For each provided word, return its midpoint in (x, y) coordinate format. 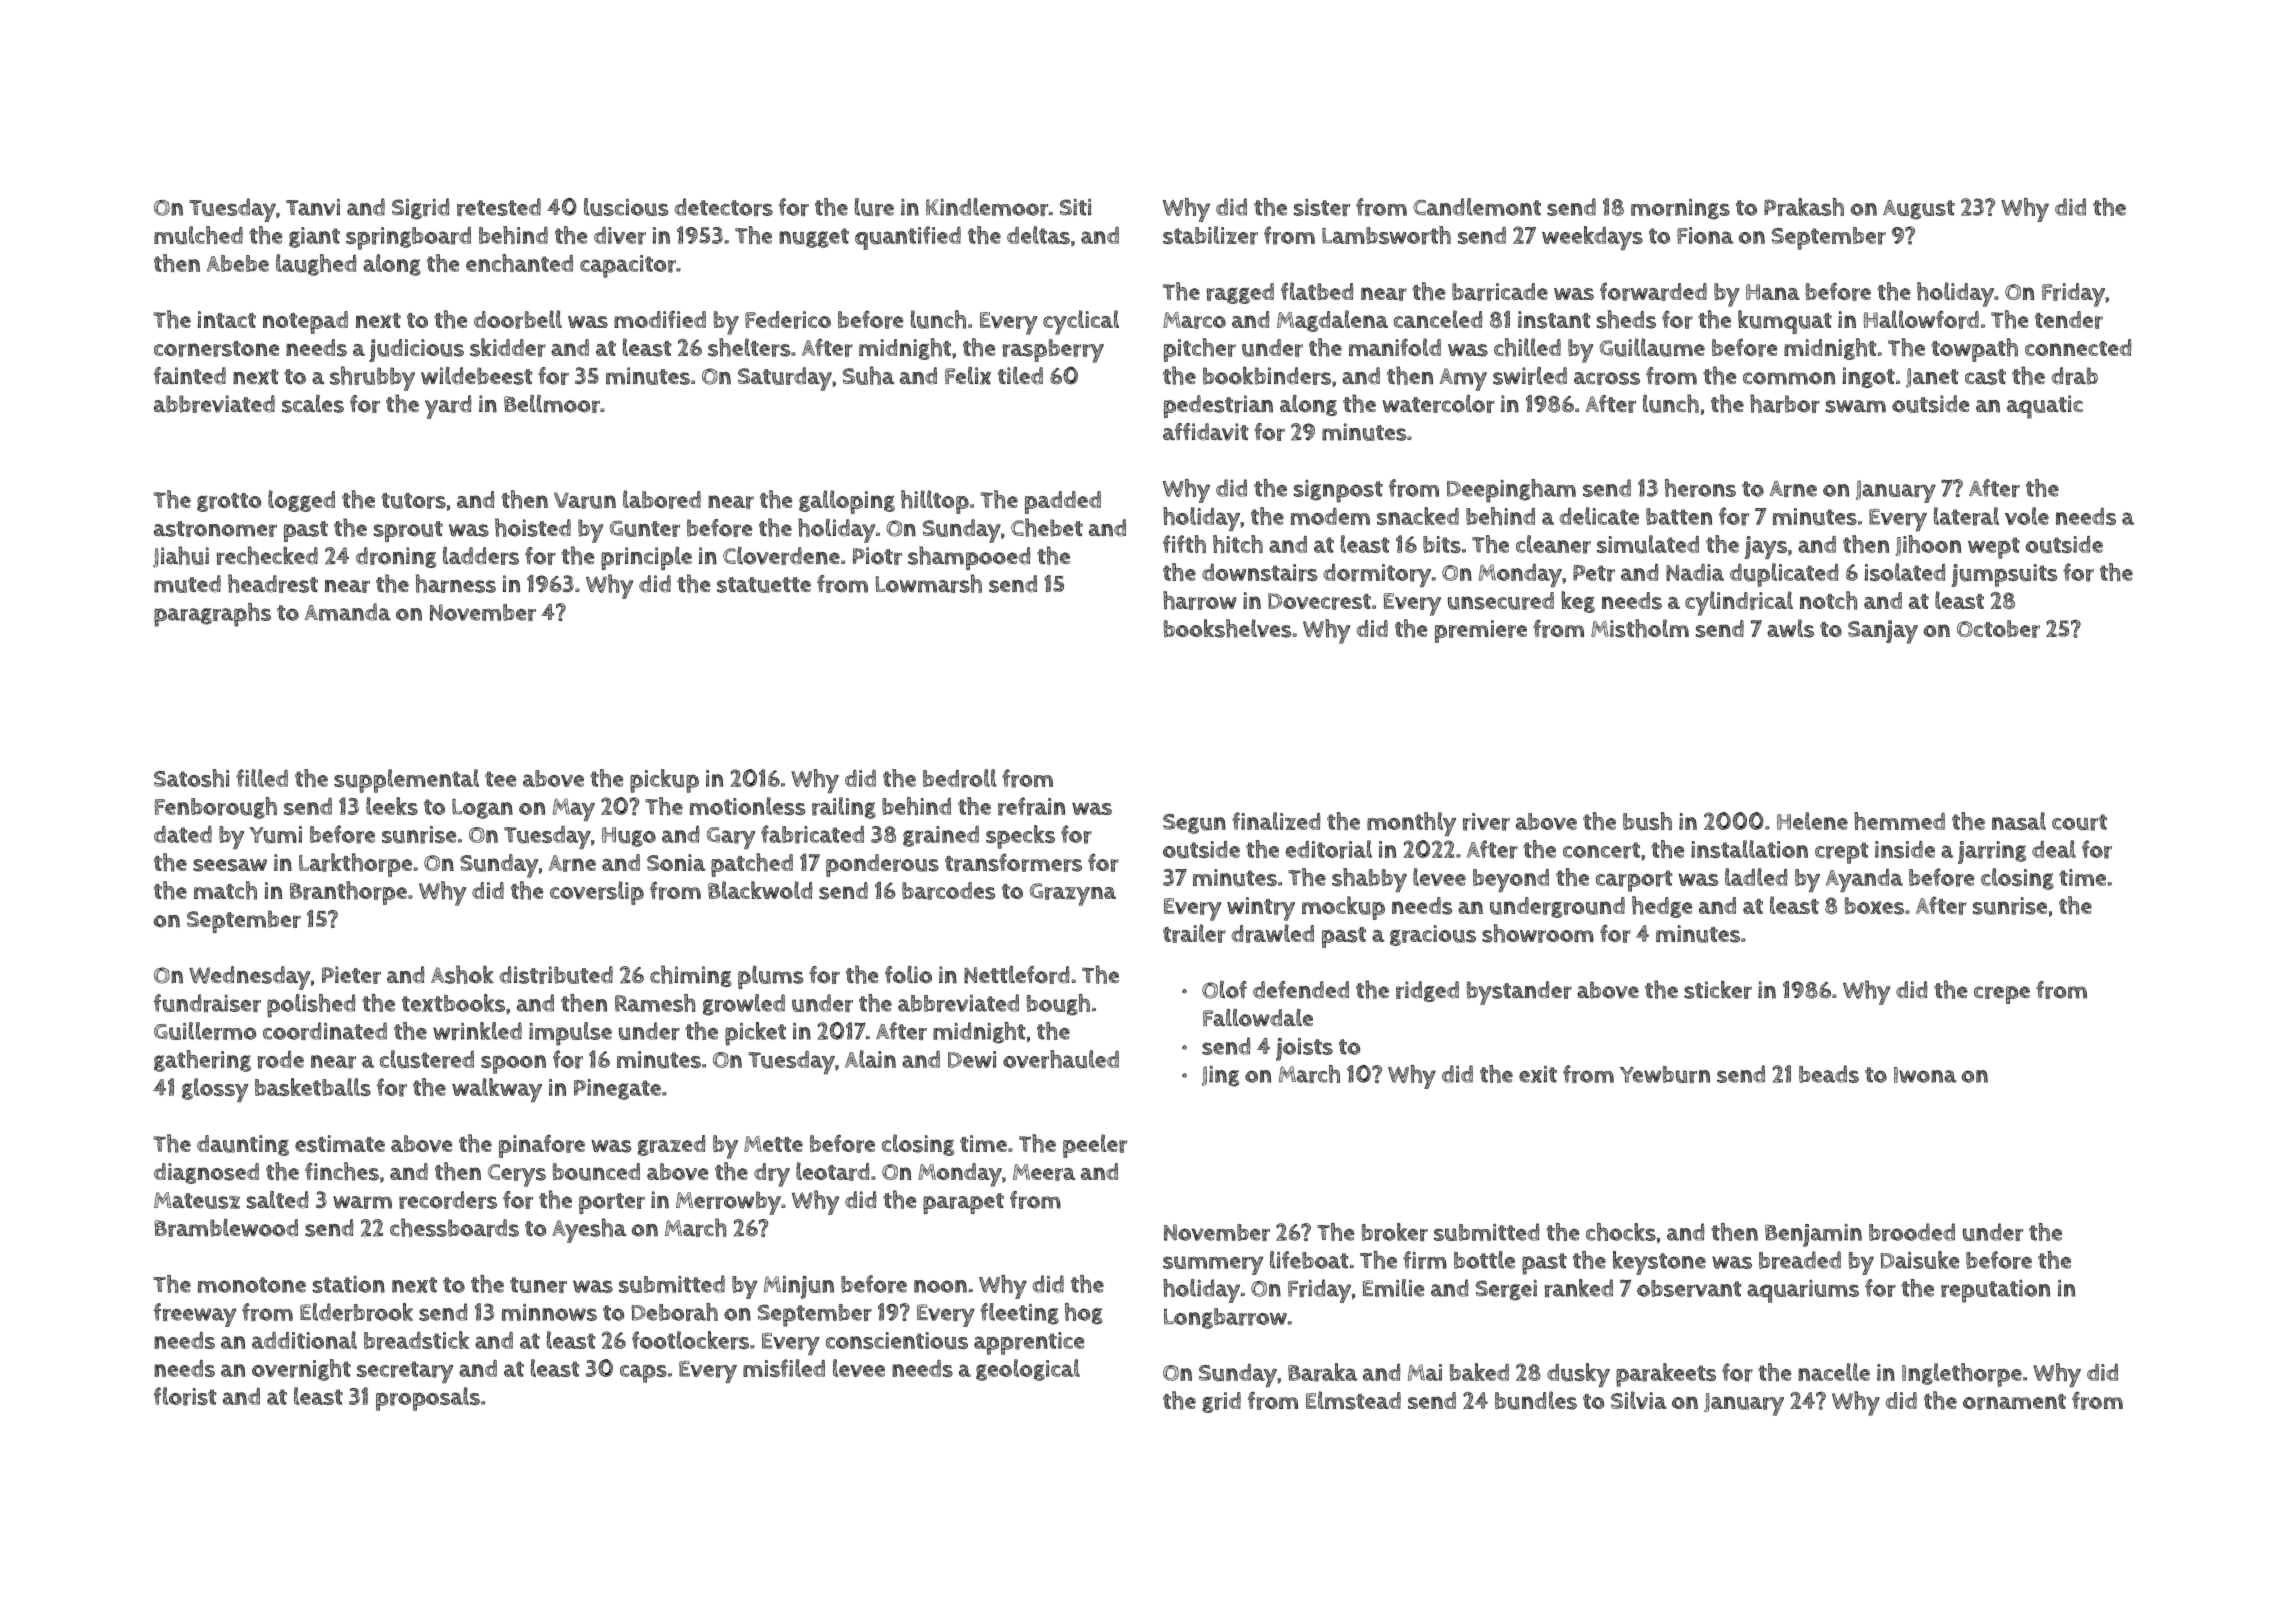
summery (1213, 1265)
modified (660, 319)
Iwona (1925, 1075)
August (1919, 210)
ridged (1427, 991)
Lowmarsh (929, 583)
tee (500, 779)
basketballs (313, 1087)
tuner (538, 1285)
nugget (814, 238)
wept (1994, 548)
